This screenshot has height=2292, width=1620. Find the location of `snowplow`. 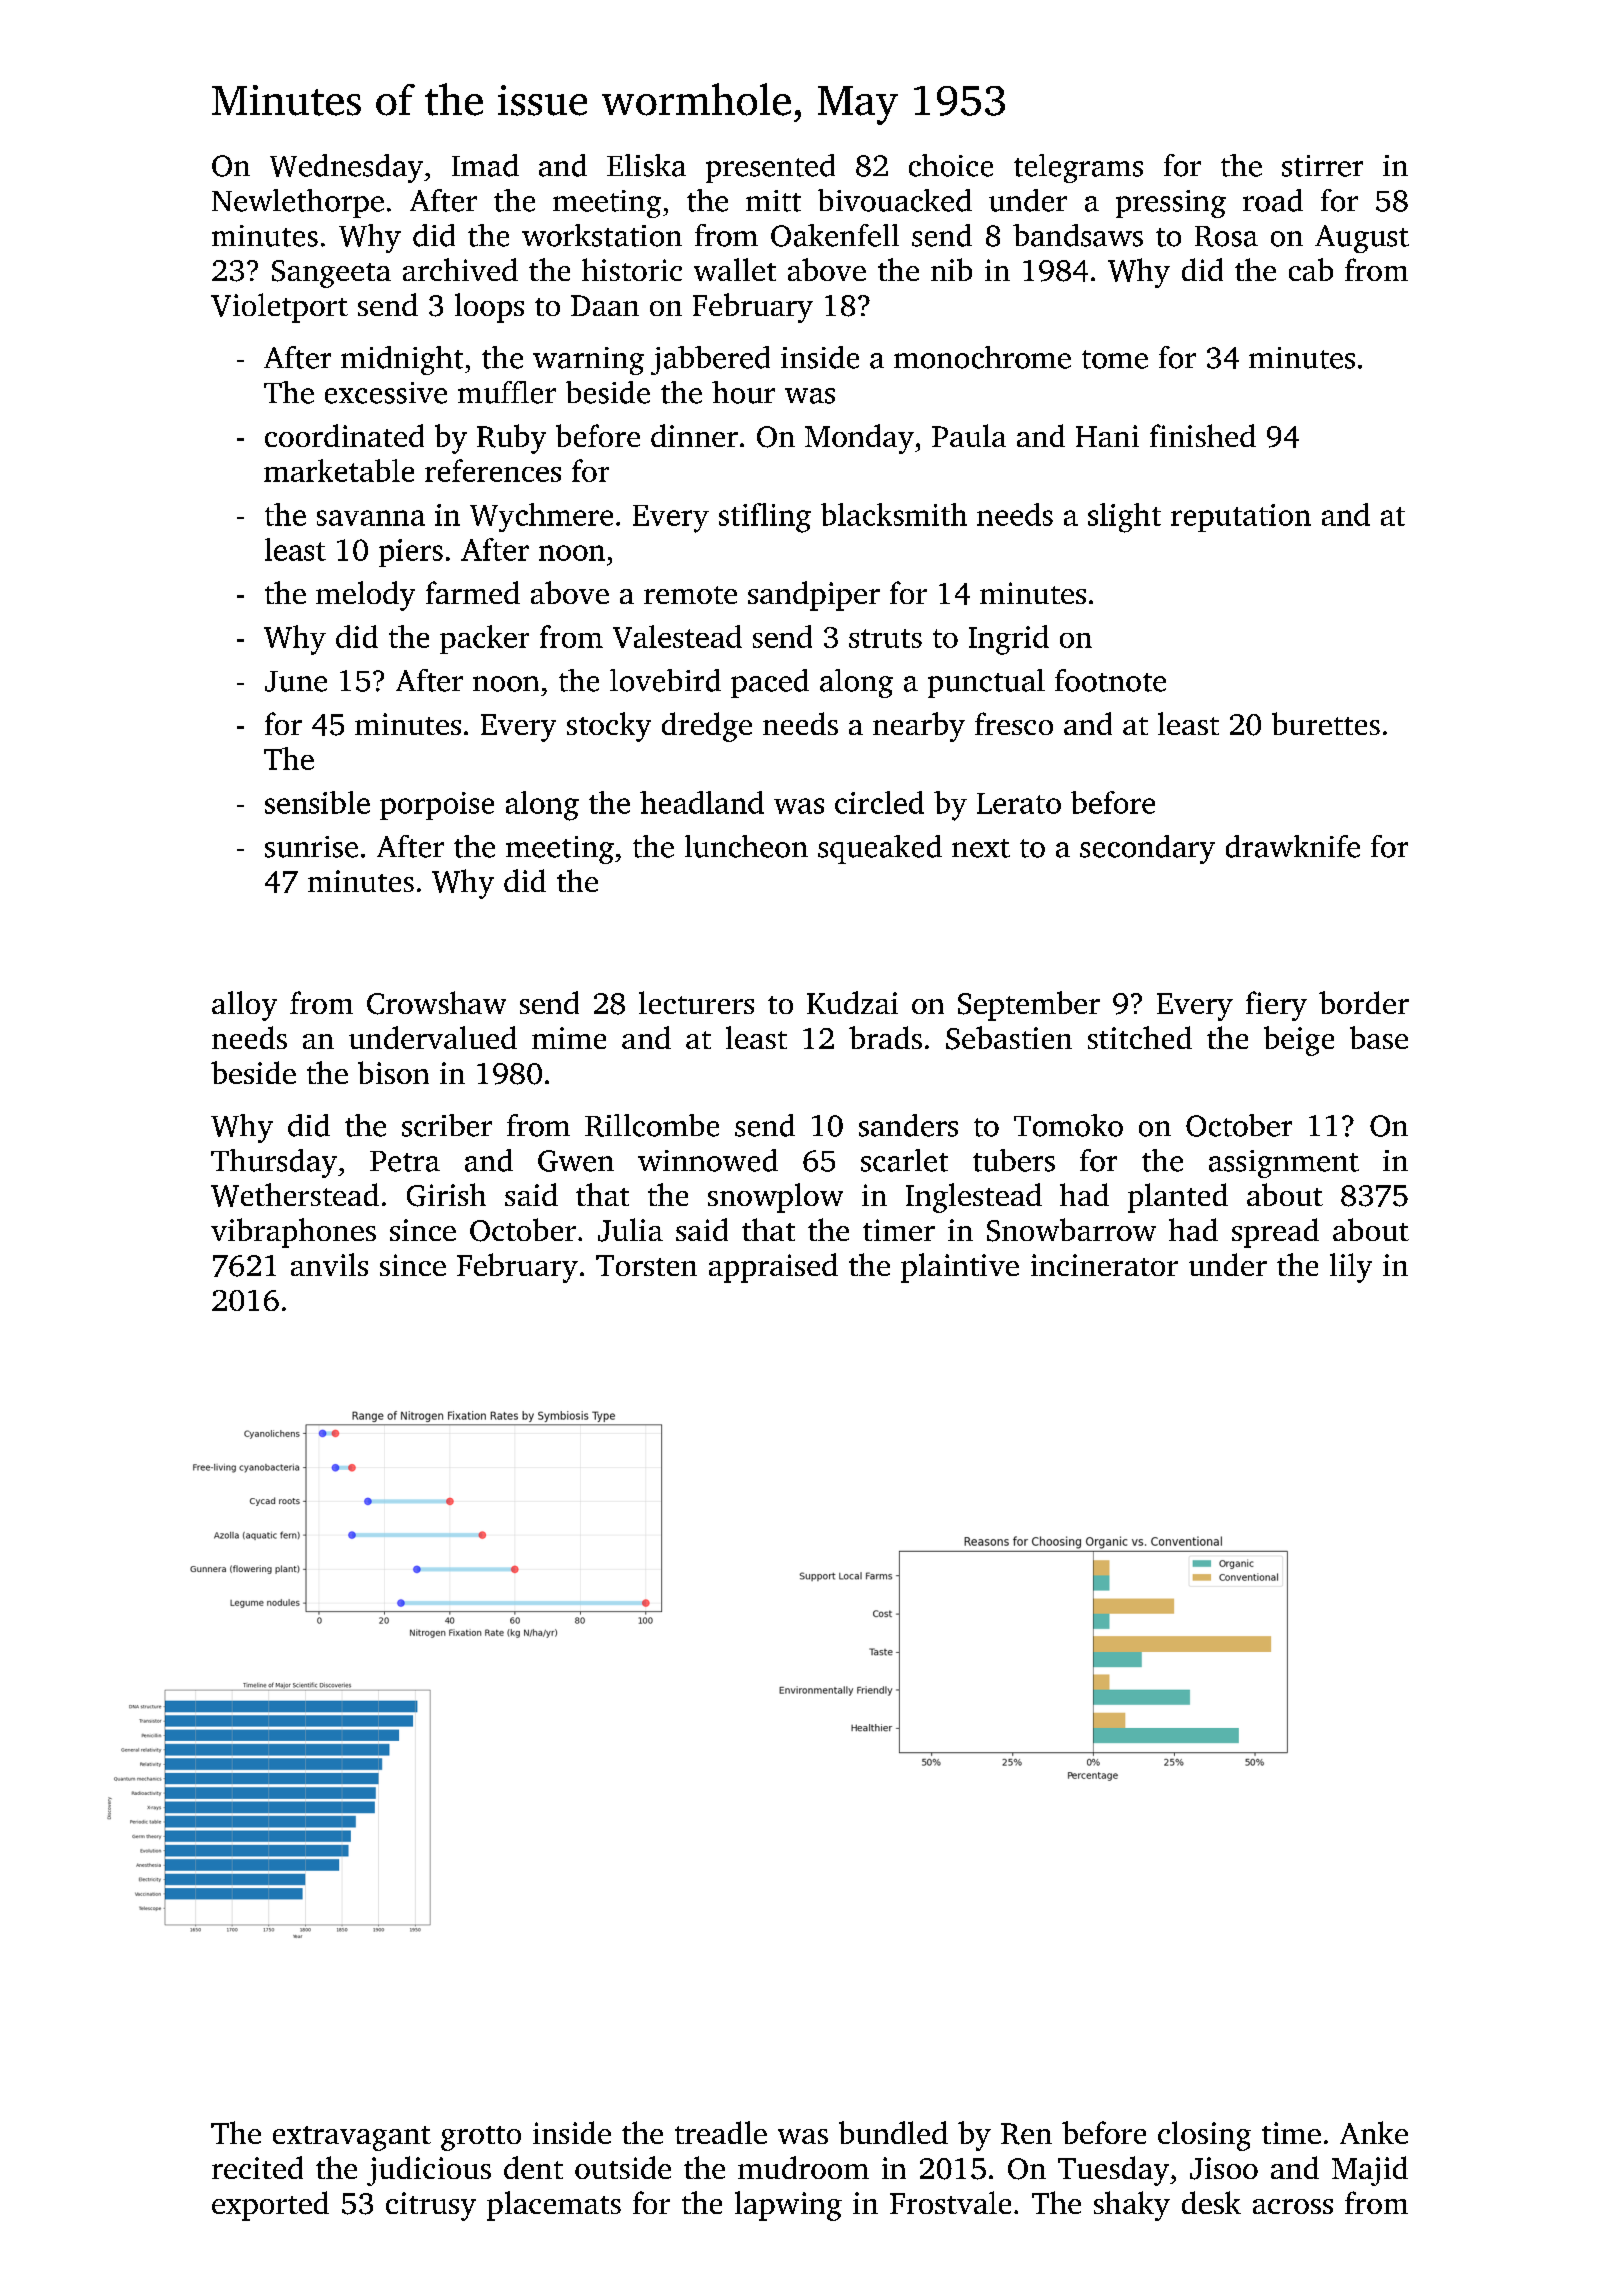

snowplow is located at coordinates (775, 1198).
